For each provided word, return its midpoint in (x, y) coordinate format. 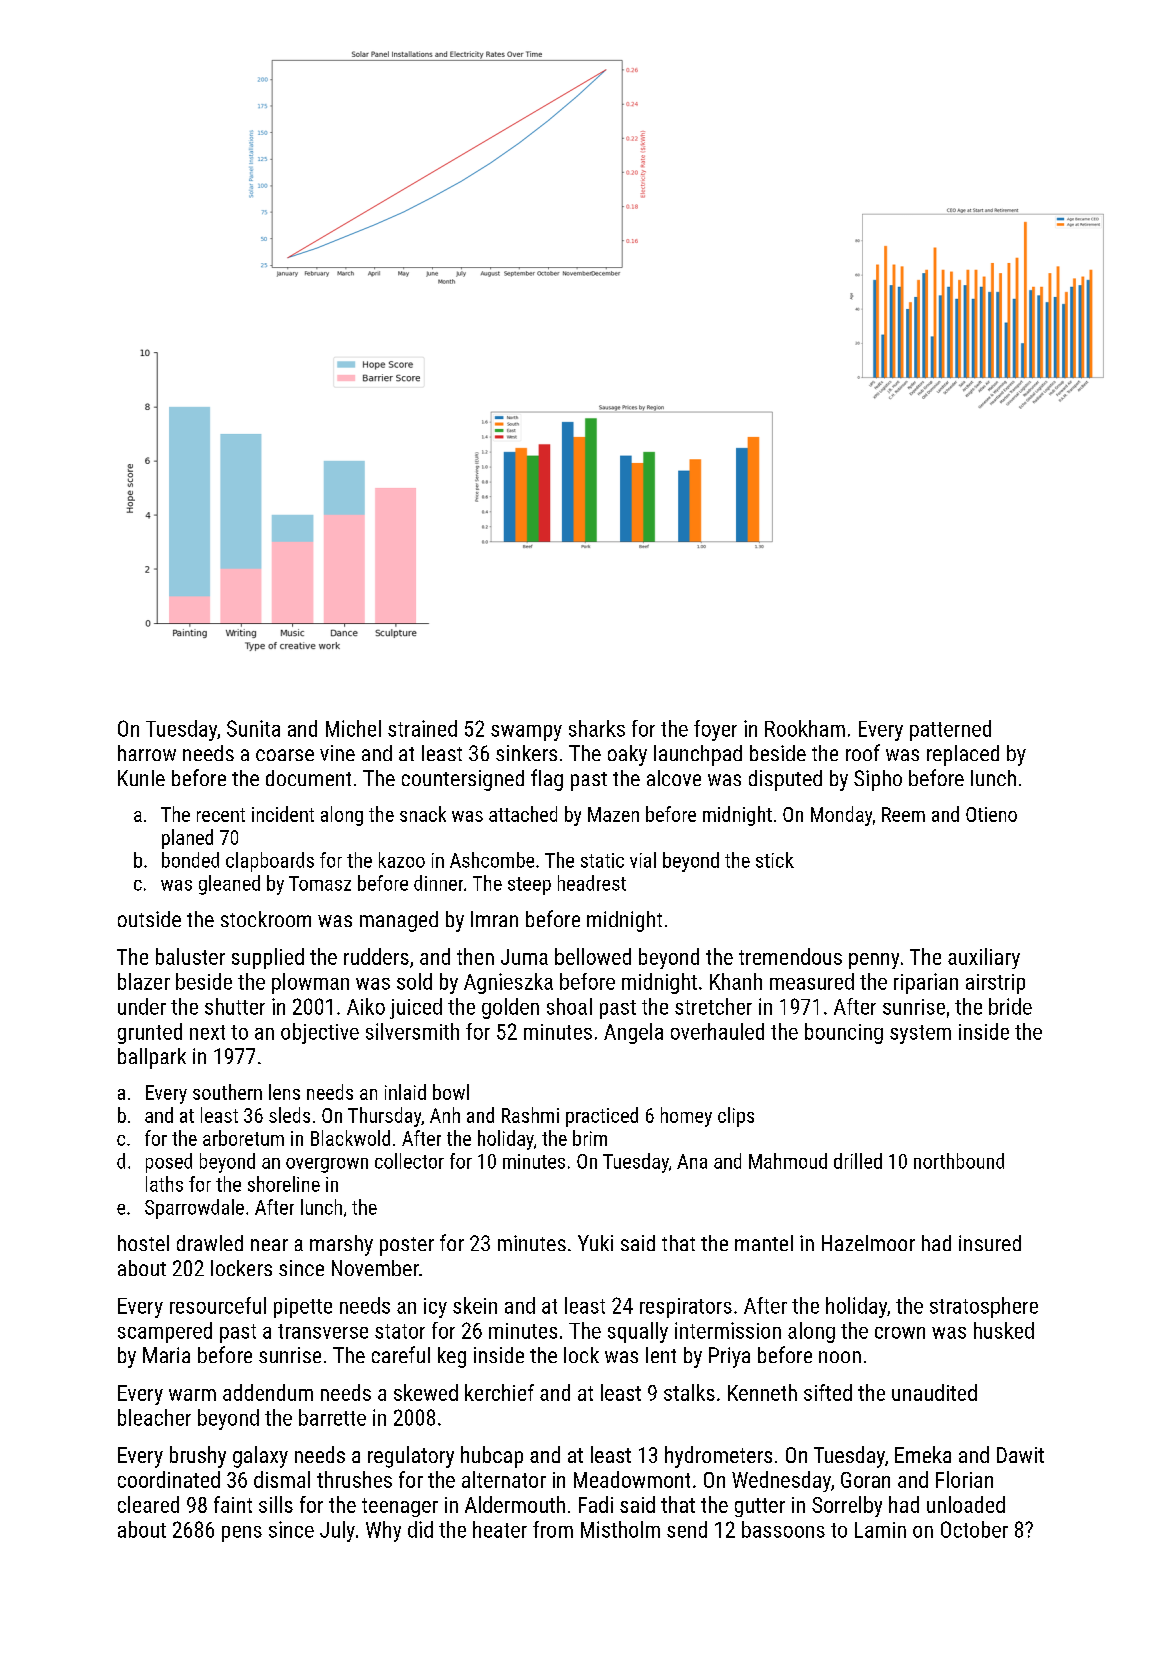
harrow (147, 753)
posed (169, 1163)
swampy (526, 733)
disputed (785, 780)
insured (990, 1243)
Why (383, 1531)
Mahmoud (788, 1161)
